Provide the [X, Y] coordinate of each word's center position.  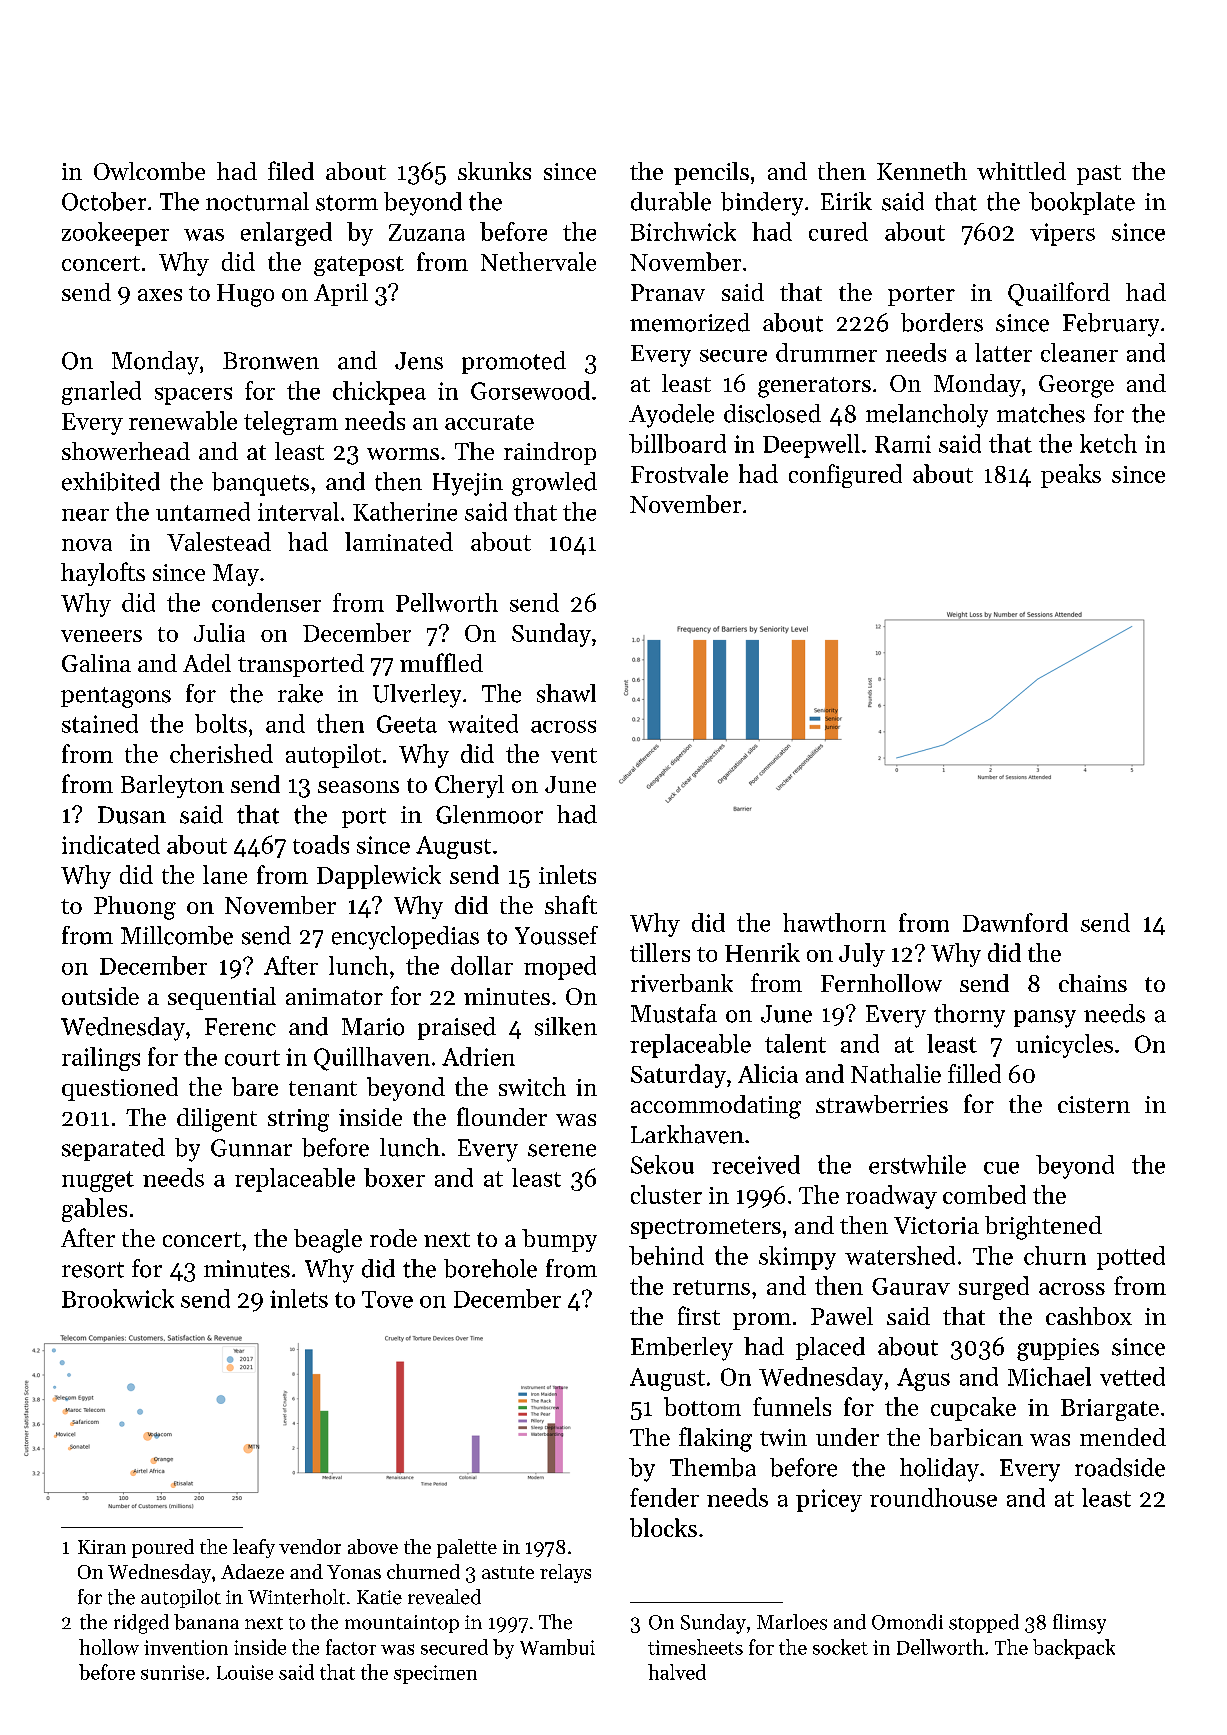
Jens [419, 361]
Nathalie [896, 1073]
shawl [566, 693]
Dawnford [1015, 922]
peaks [1071, 476]
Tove [387, 1299]
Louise [245, 1672]
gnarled [101, 393]
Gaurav [911, 1286]
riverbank [682, 983]
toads [321, 844]
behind [666, 1255]
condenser [266, 602]
